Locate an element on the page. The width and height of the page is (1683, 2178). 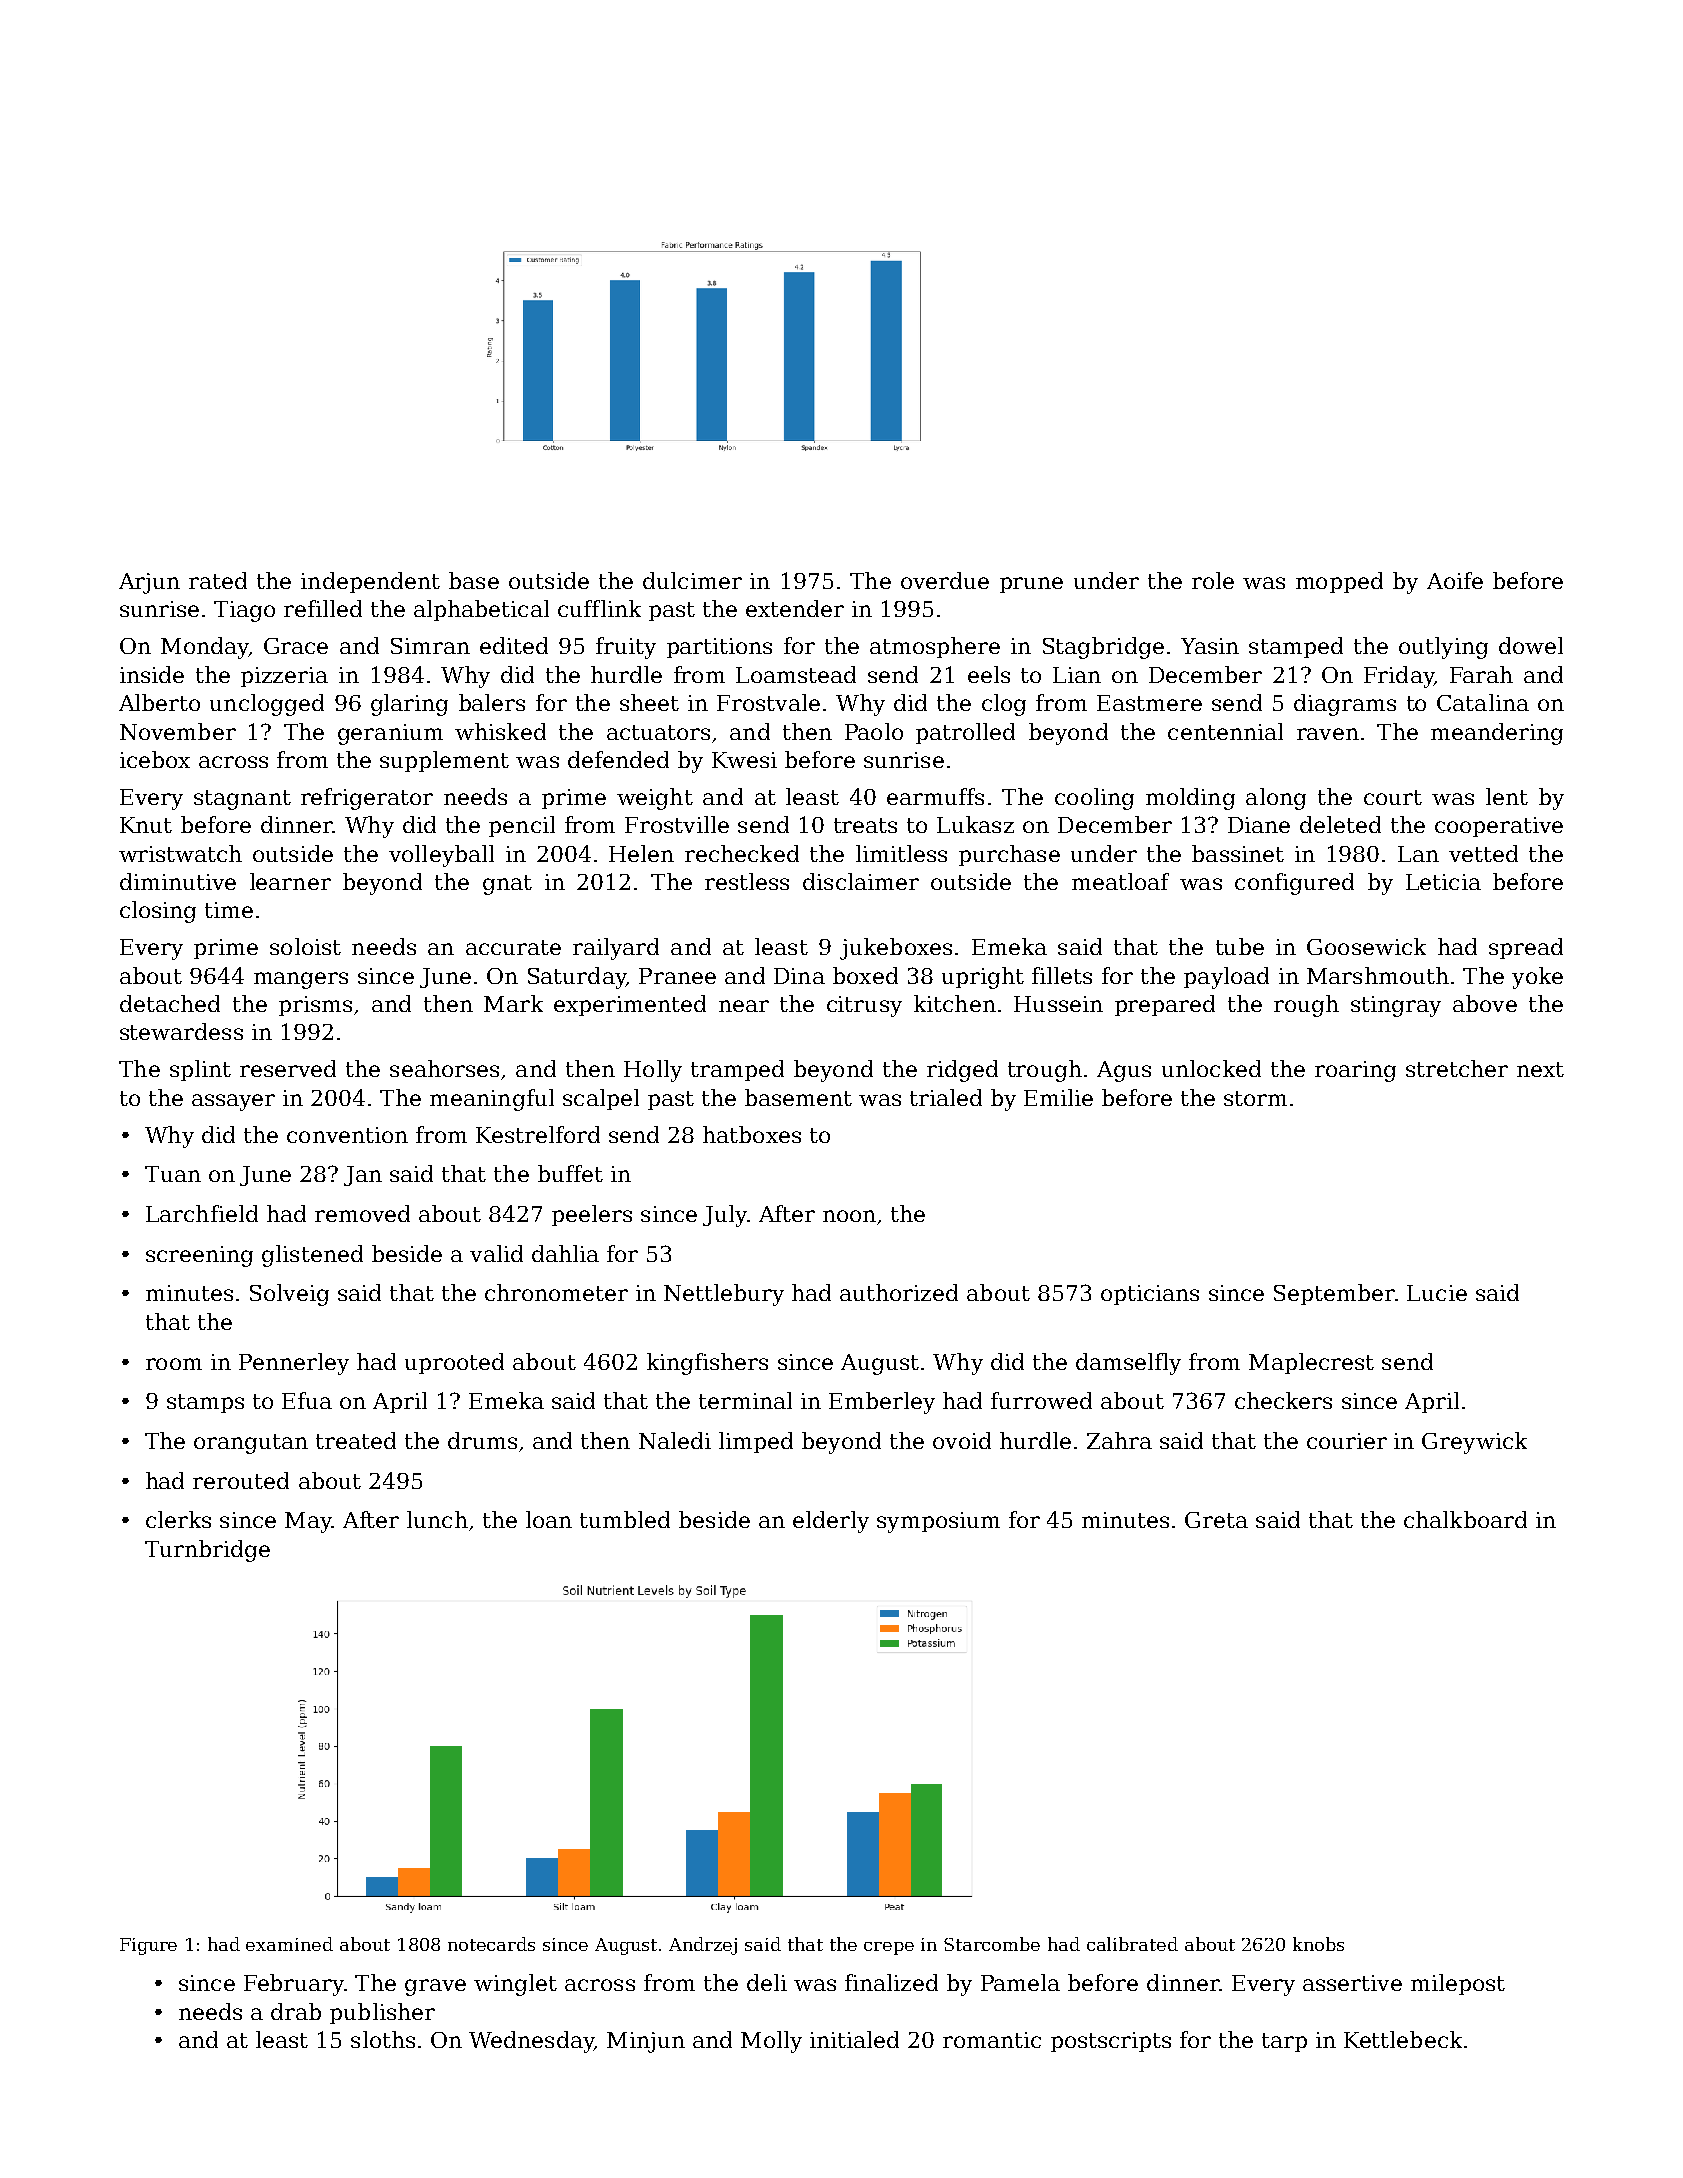
examined is located at coordinates (289, 1944).
